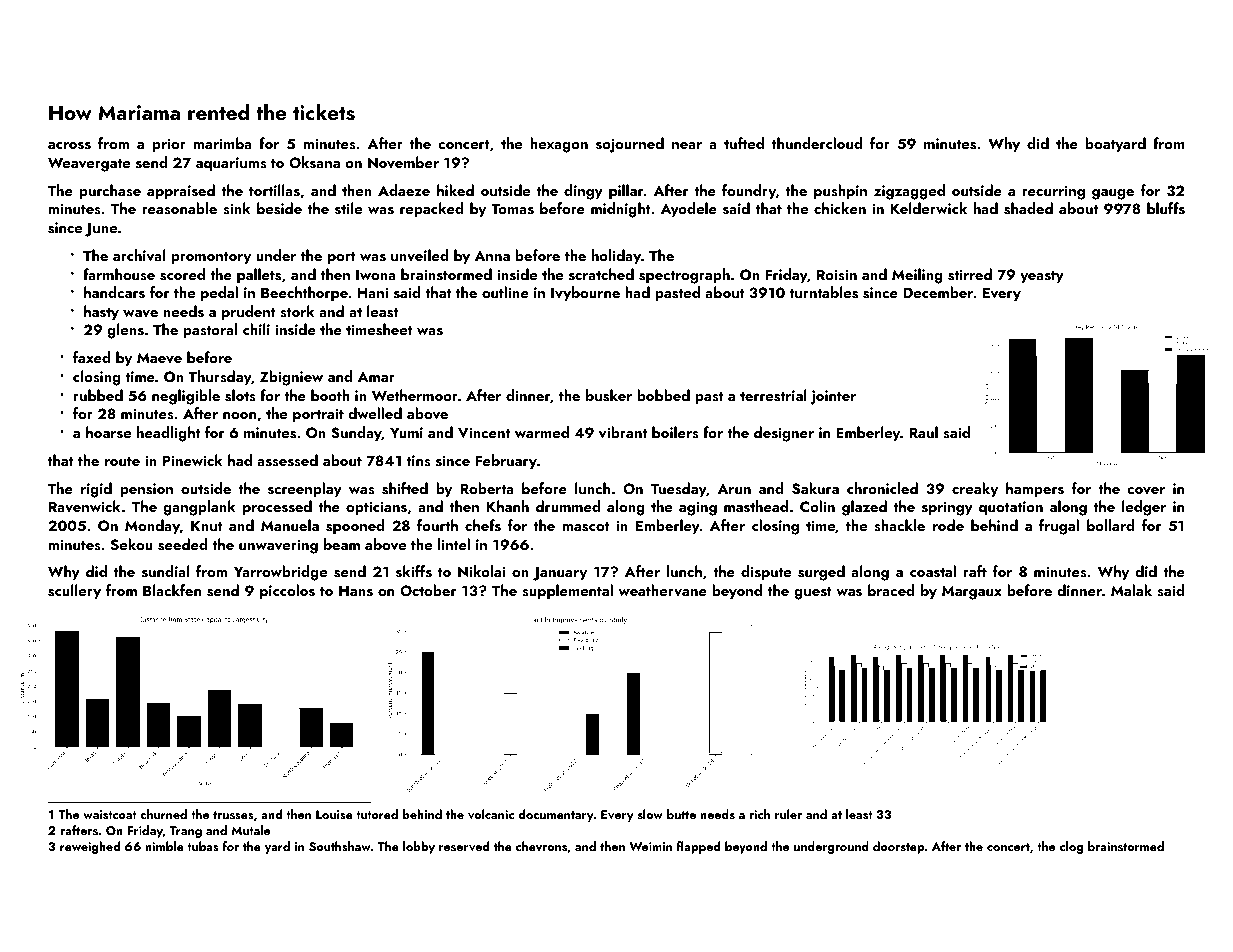 The height and width of the image is (952, 1233). I want to click on trusses, so click(233, 815).
